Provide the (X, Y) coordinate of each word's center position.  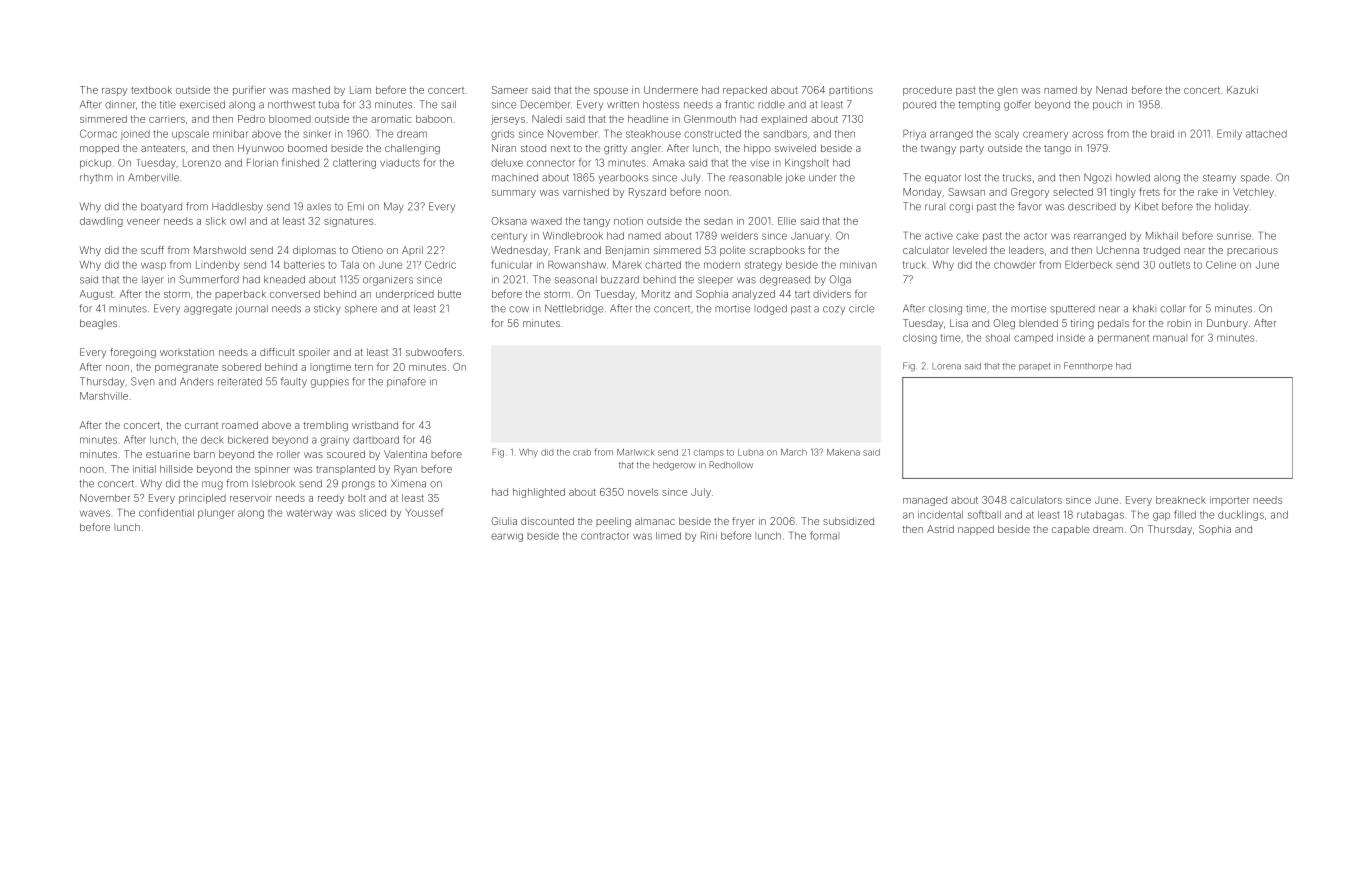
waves (95, 513)
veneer (143, 222)
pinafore (406, 382)
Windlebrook (573, 236)
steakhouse (653, 134)
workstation (187, 352)
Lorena (946, 366)
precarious (1252, 251)
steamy (1219, 179)
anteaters (163, 148)
